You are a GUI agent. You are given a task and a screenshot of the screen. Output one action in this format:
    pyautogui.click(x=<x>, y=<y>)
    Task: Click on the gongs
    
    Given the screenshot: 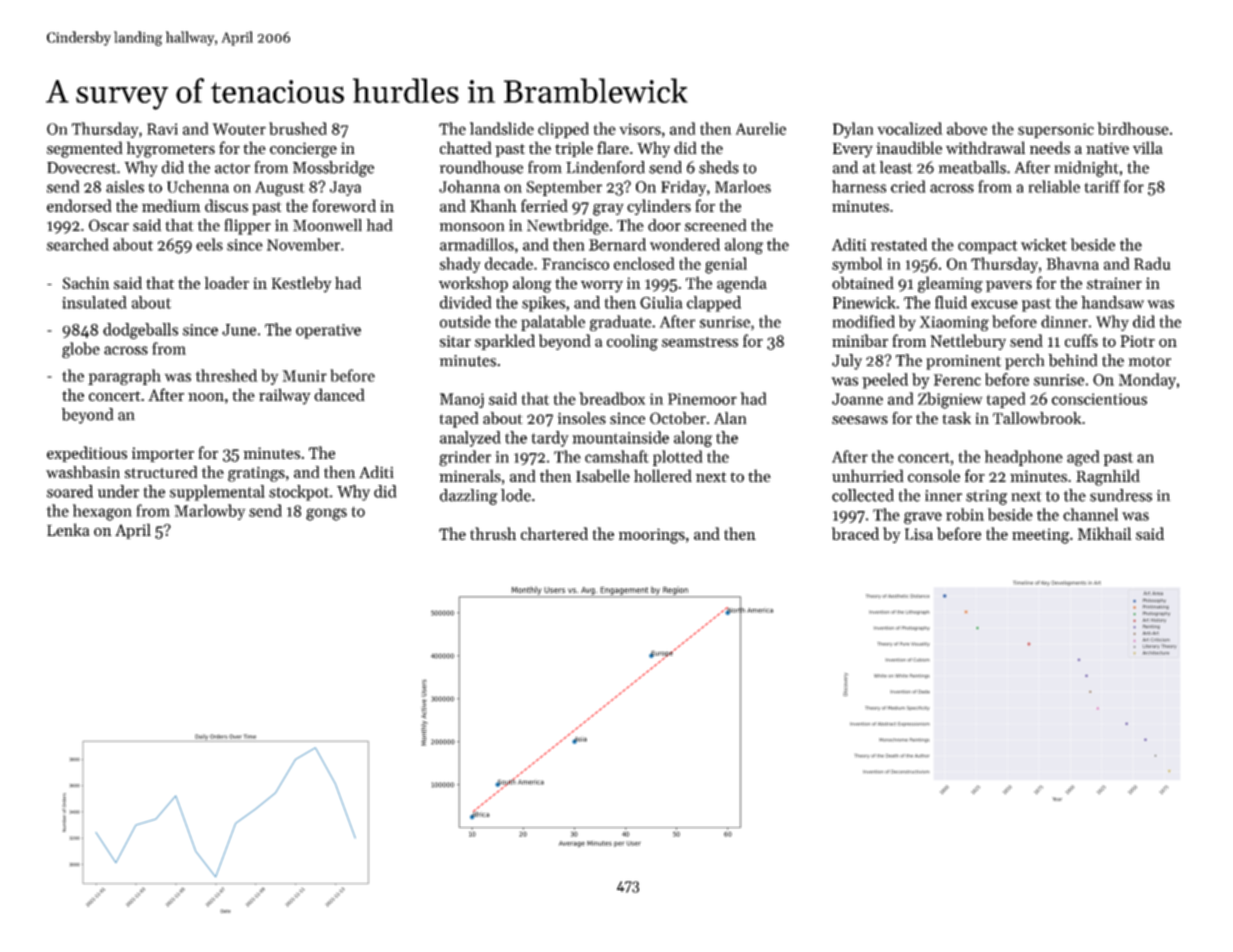 What is the action you would take?
    pyautogui.click(x=326, y=514)
